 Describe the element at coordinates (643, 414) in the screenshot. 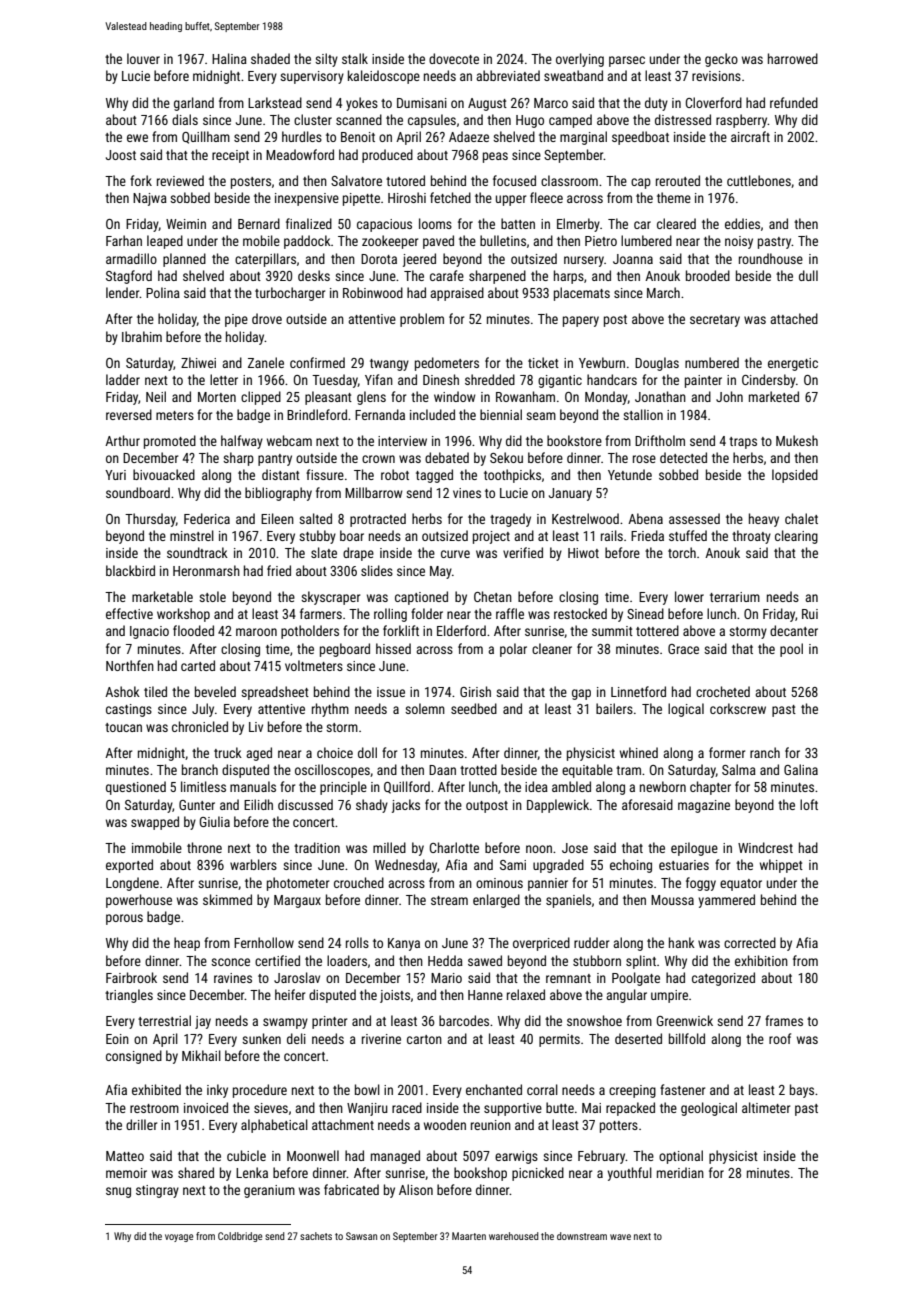

I see `stallion` at that location.
